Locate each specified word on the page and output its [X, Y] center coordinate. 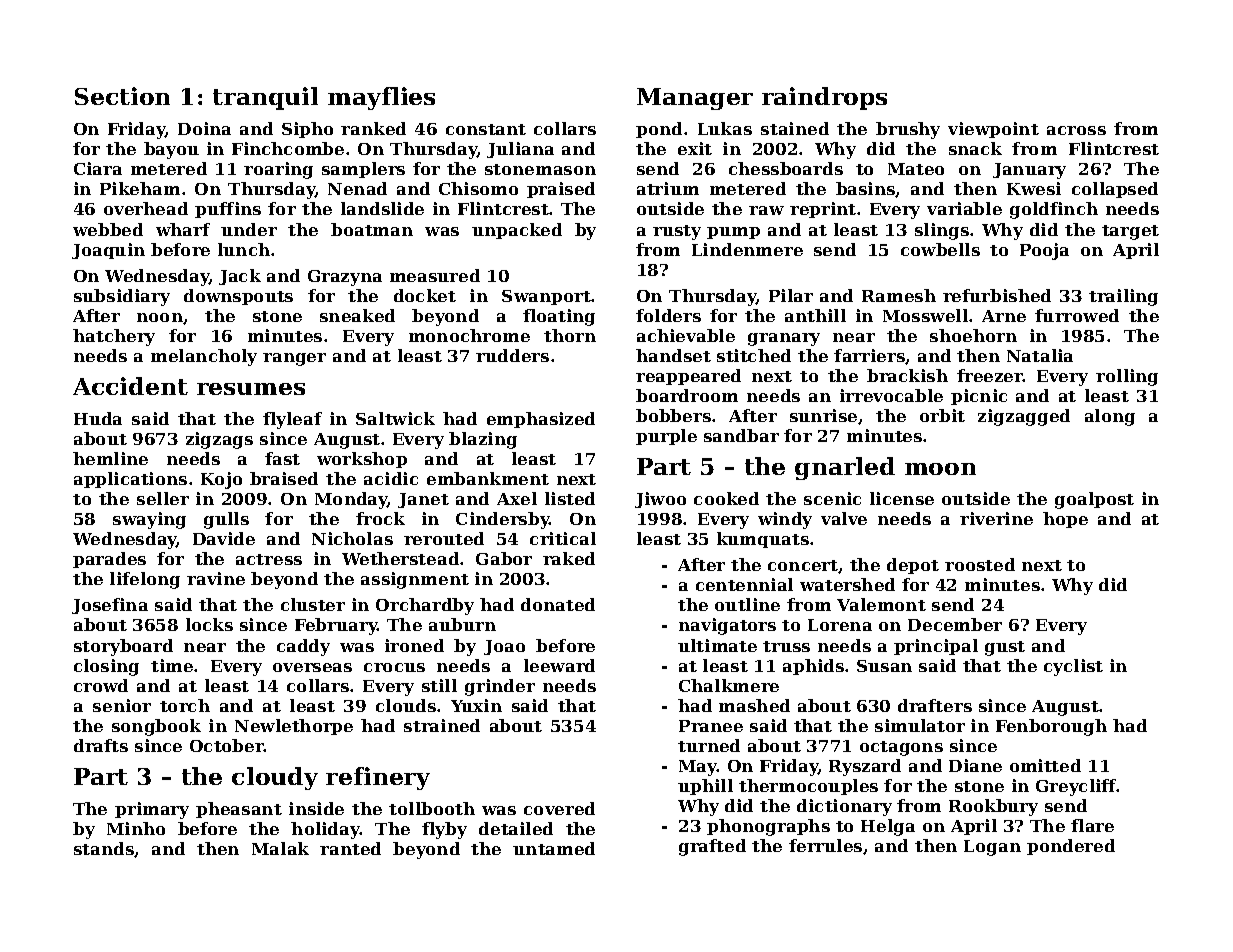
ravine [216, 578]
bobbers [673, 415]
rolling [1127, 377]
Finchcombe [288, 148]
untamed [554, 848]
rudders [512, 355]
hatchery [114, 337]
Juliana [520, 150]
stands [104, 848]
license [902, 498]
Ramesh [899, 295]
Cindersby [503, 520]
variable [964, 208]
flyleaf [292, 420]
